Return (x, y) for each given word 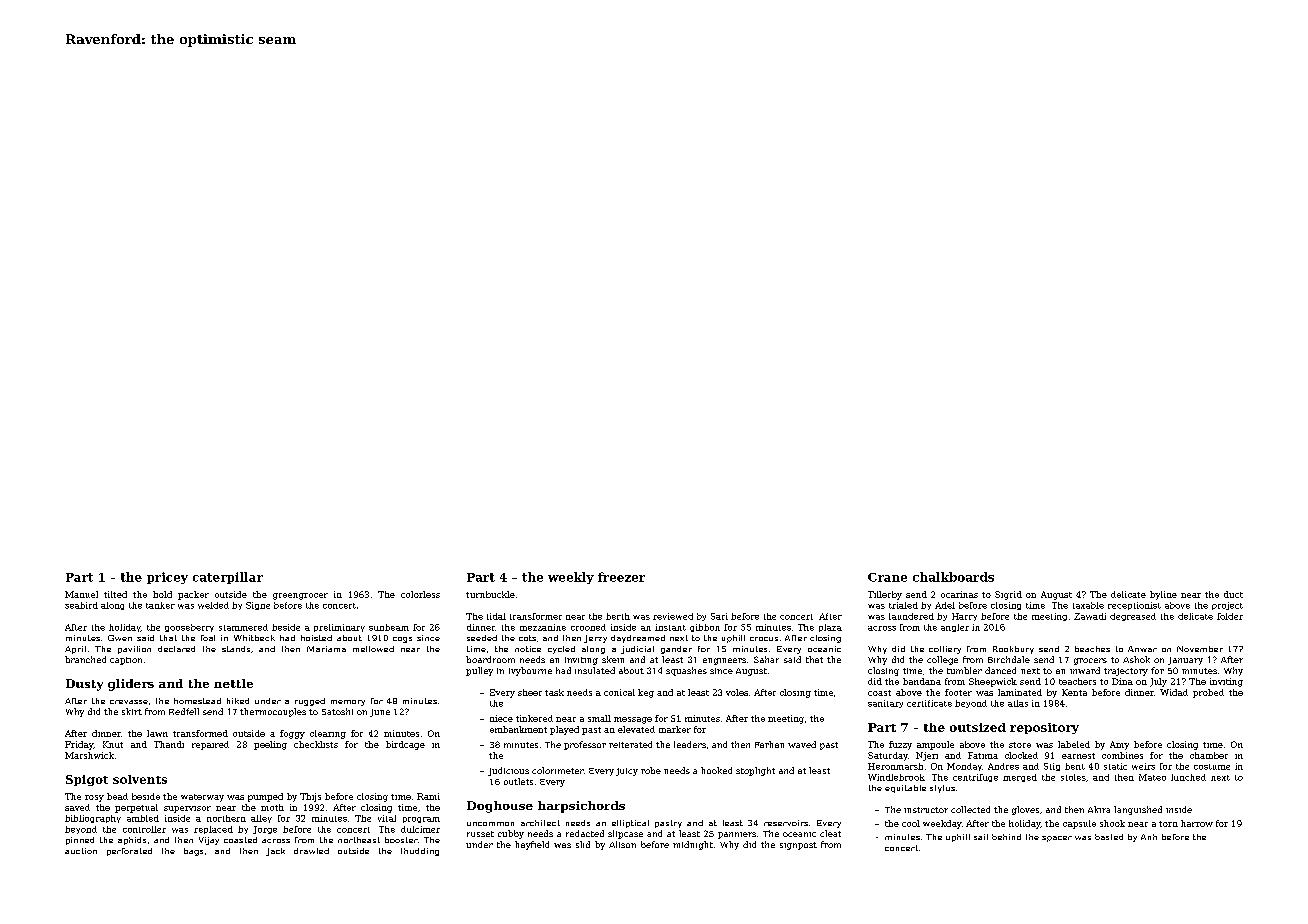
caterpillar (228, 578)
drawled (311, 851)
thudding (420, 852)
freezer (621, 577)
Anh (1149, 837)
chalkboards (953, 577)
